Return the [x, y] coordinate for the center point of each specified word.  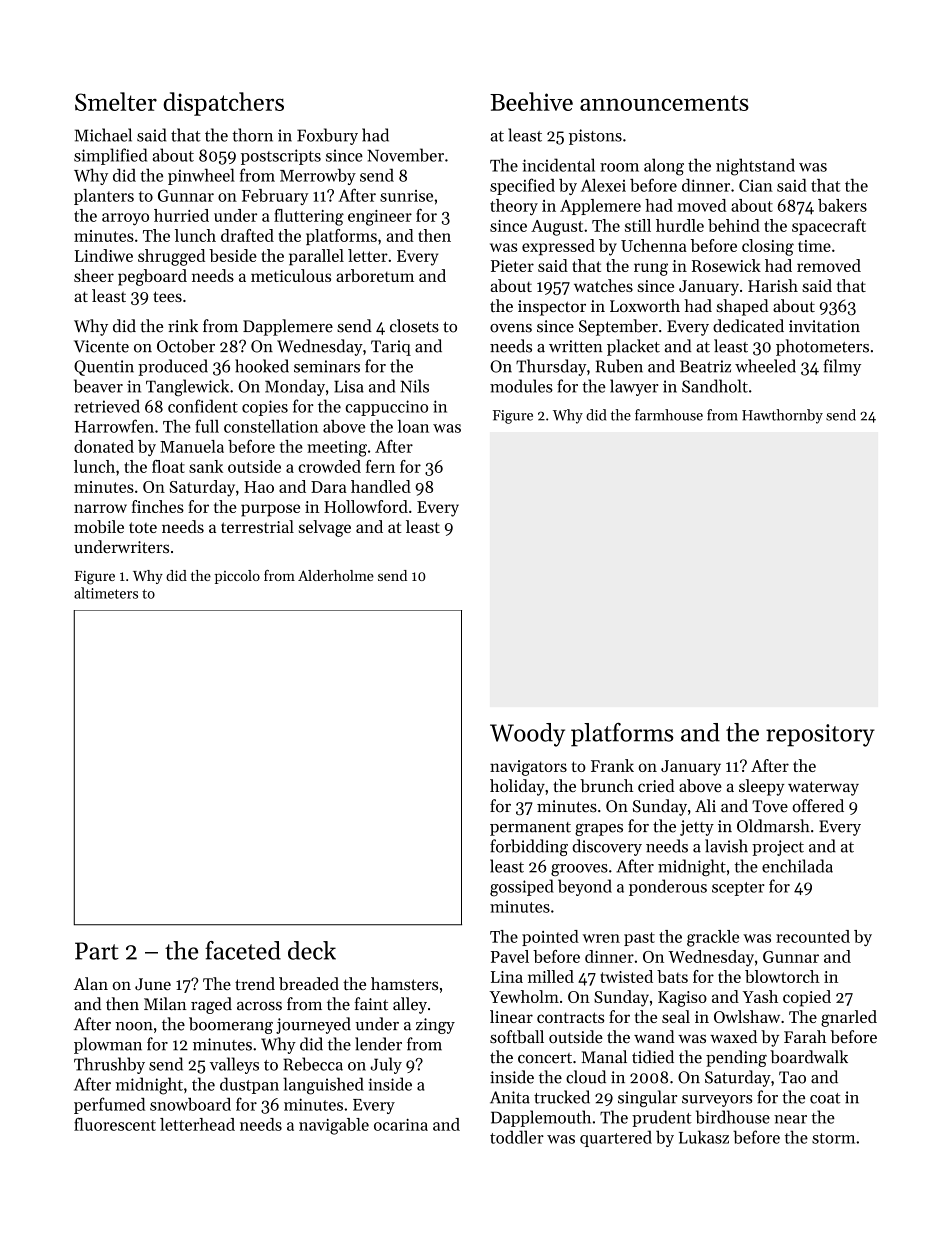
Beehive [531, 101]
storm [833, 1138]
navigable [334, 1126]
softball [517, 1036]
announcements [664, 103]
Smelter [116, 101]
